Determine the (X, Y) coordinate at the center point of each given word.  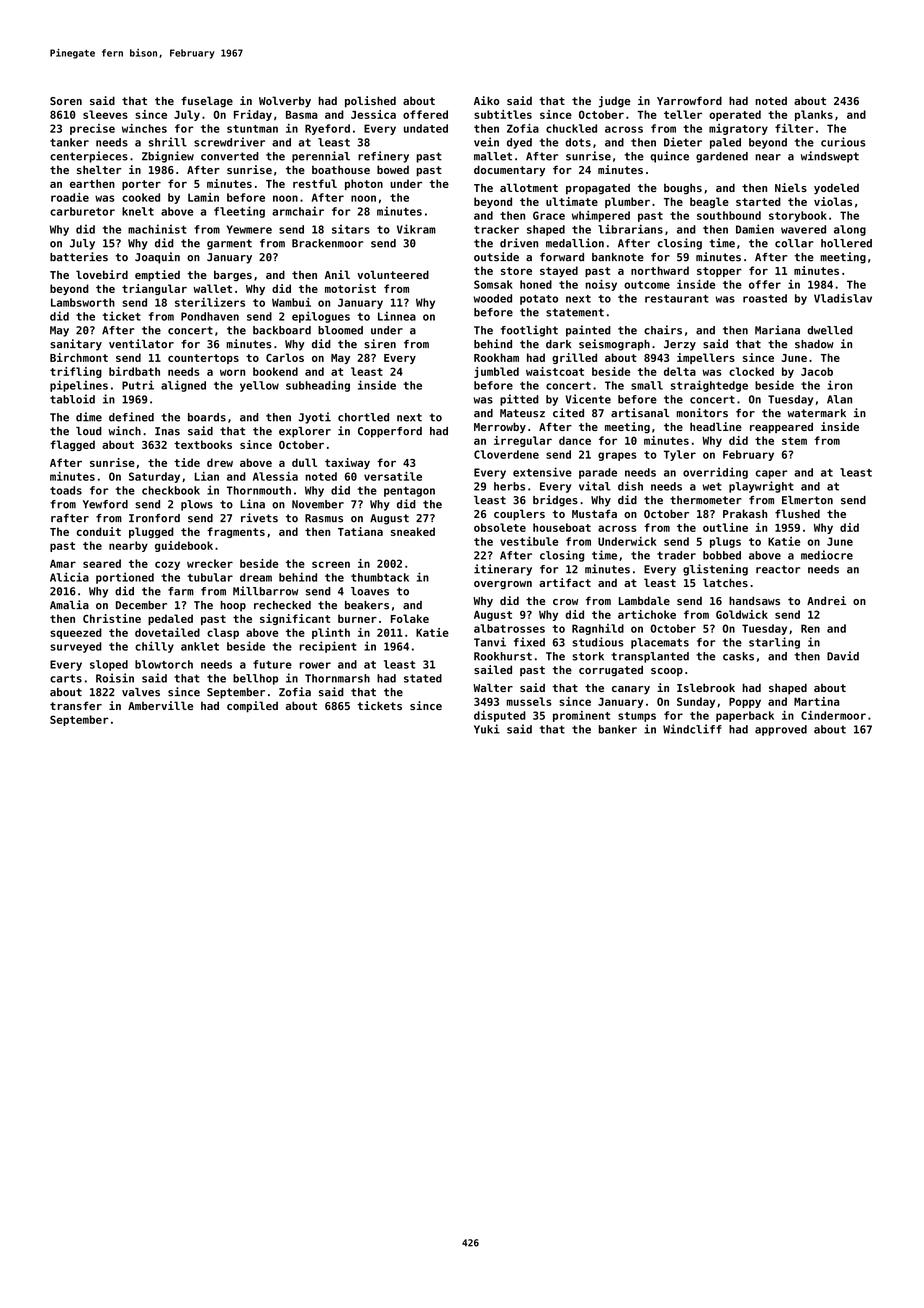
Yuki (487, 729)
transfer (76, 705)
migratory (738, 129)
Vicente (588, 399)
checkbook (171, 490)
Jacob (817, 371)
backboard (282, 330)
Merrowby (500, 428)
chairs (663, 330)
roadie (70, 197)
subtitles (503, 114)
